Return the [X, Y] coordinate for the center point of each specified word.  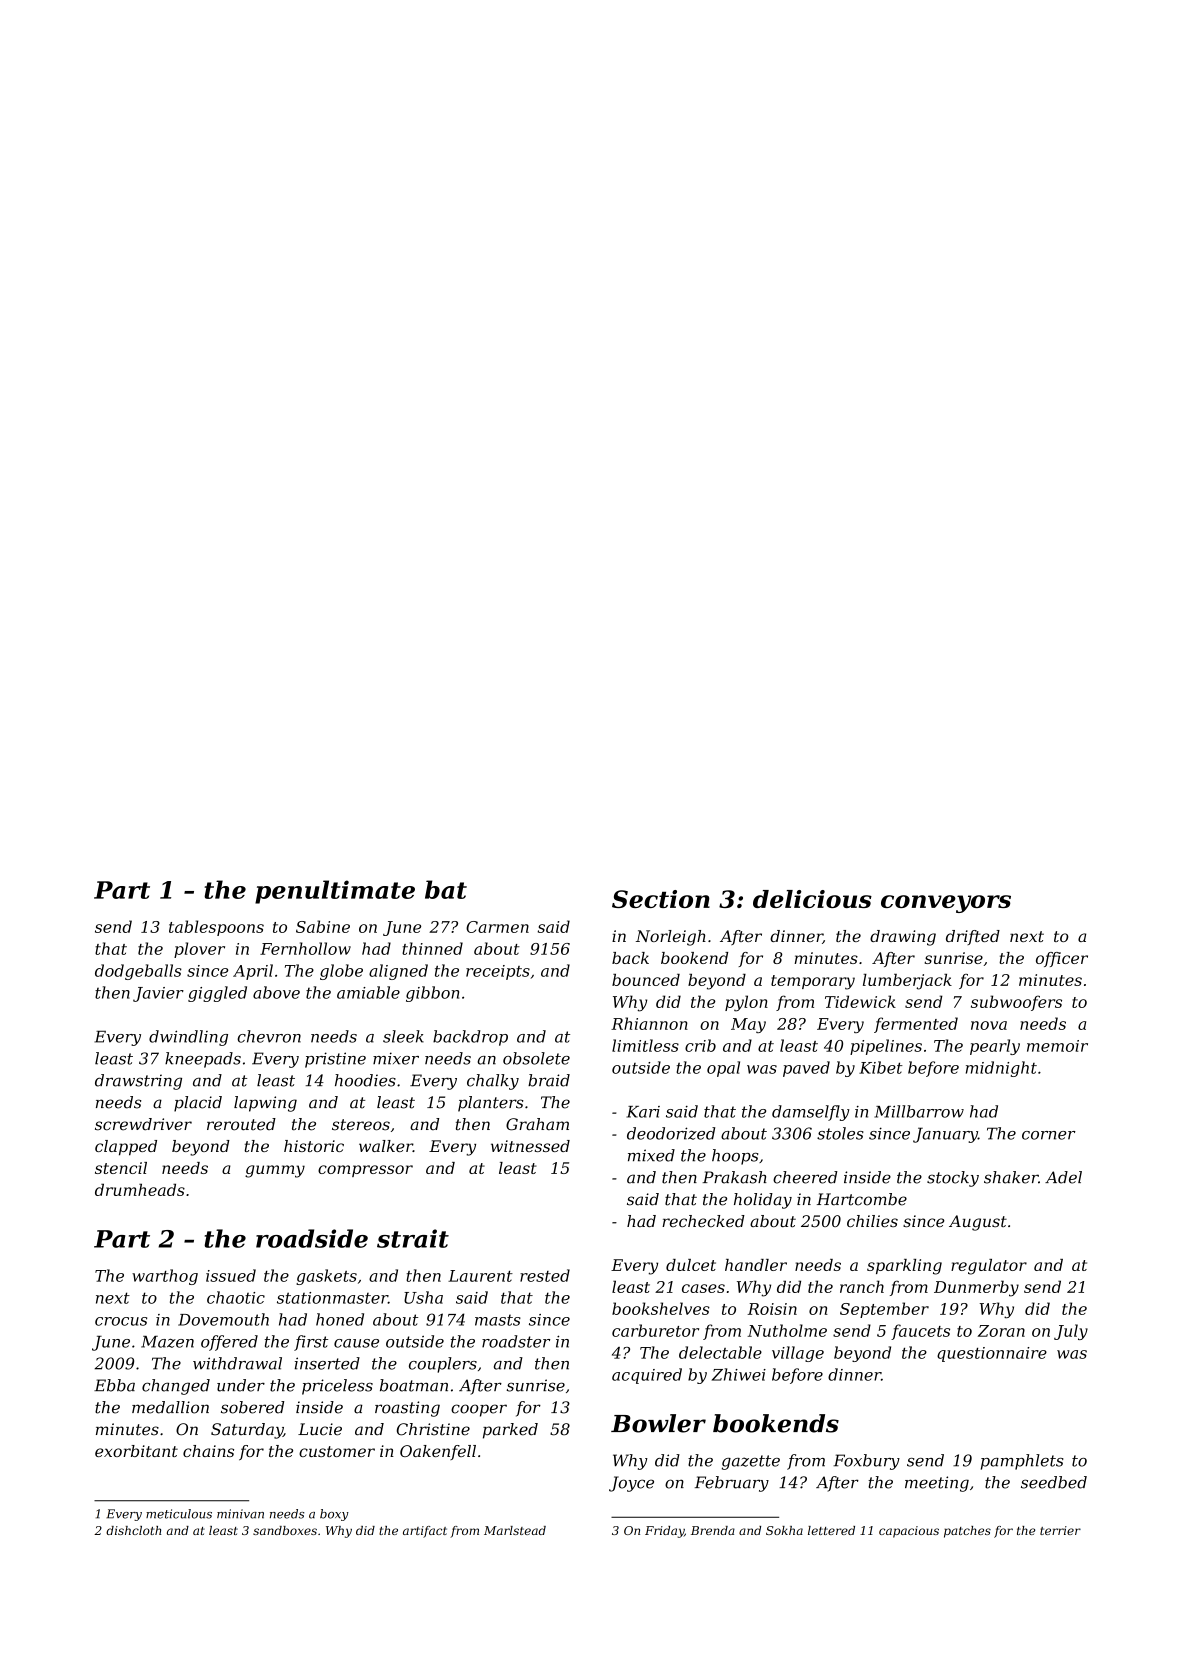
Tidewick [860, 1001]
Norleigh [671, 938]
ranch [862, 1286]
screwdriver [143, 1124]
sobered [252, 1407]
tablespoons [216, 928]
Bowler [658, 1423]
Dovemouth [223, 1319]
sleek [403, 1036]
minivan [240, 1514]
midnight [1001, 1069]
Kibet [881, 1067]
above [276, 992]
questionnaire [992, 1354]
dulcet [691, 1265]
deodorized [671, 1133]
